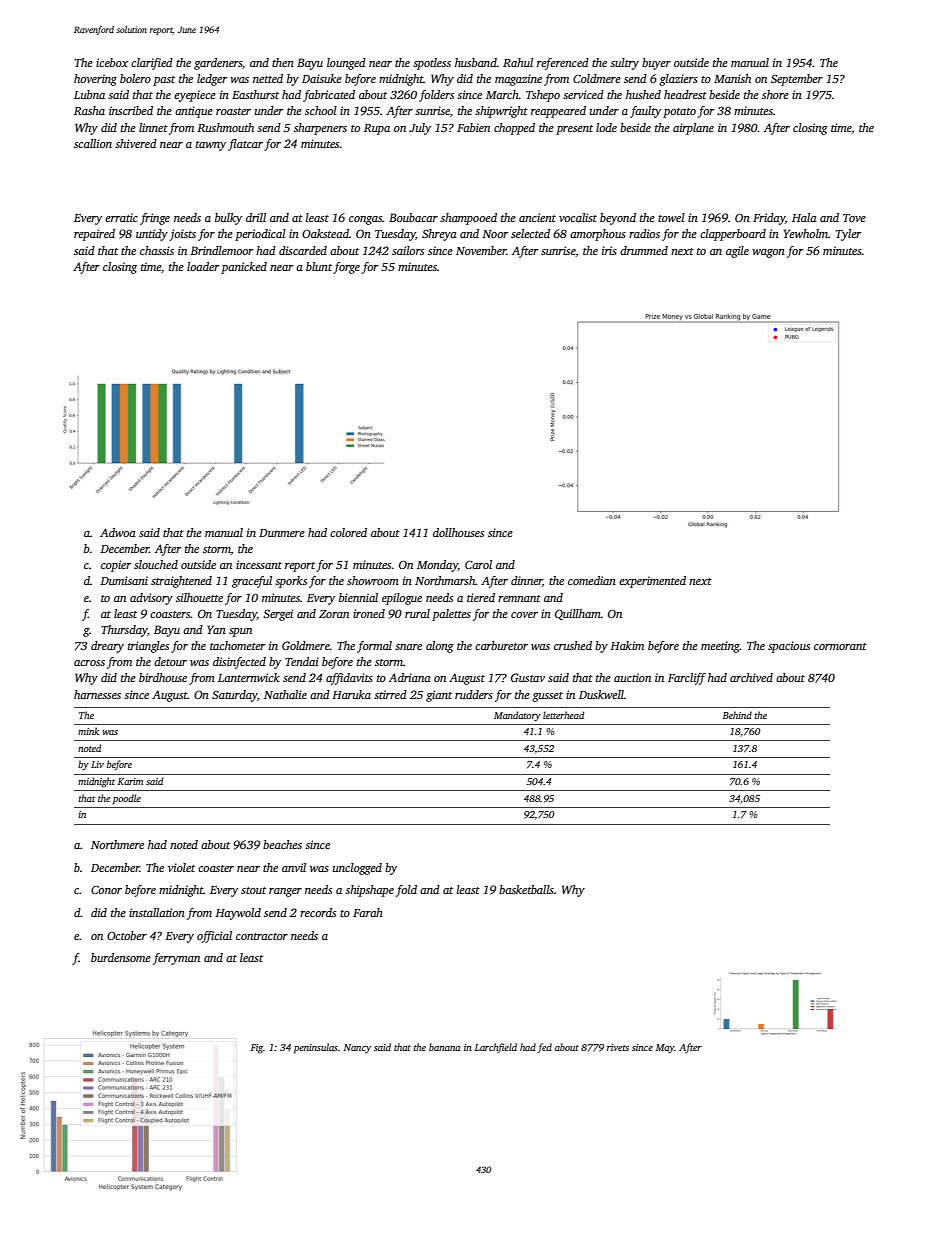 The width and height of the document is (952, 1233). Describe the element at coordinates (316, 1048) in the document. I see `peninsulas` at that location.
